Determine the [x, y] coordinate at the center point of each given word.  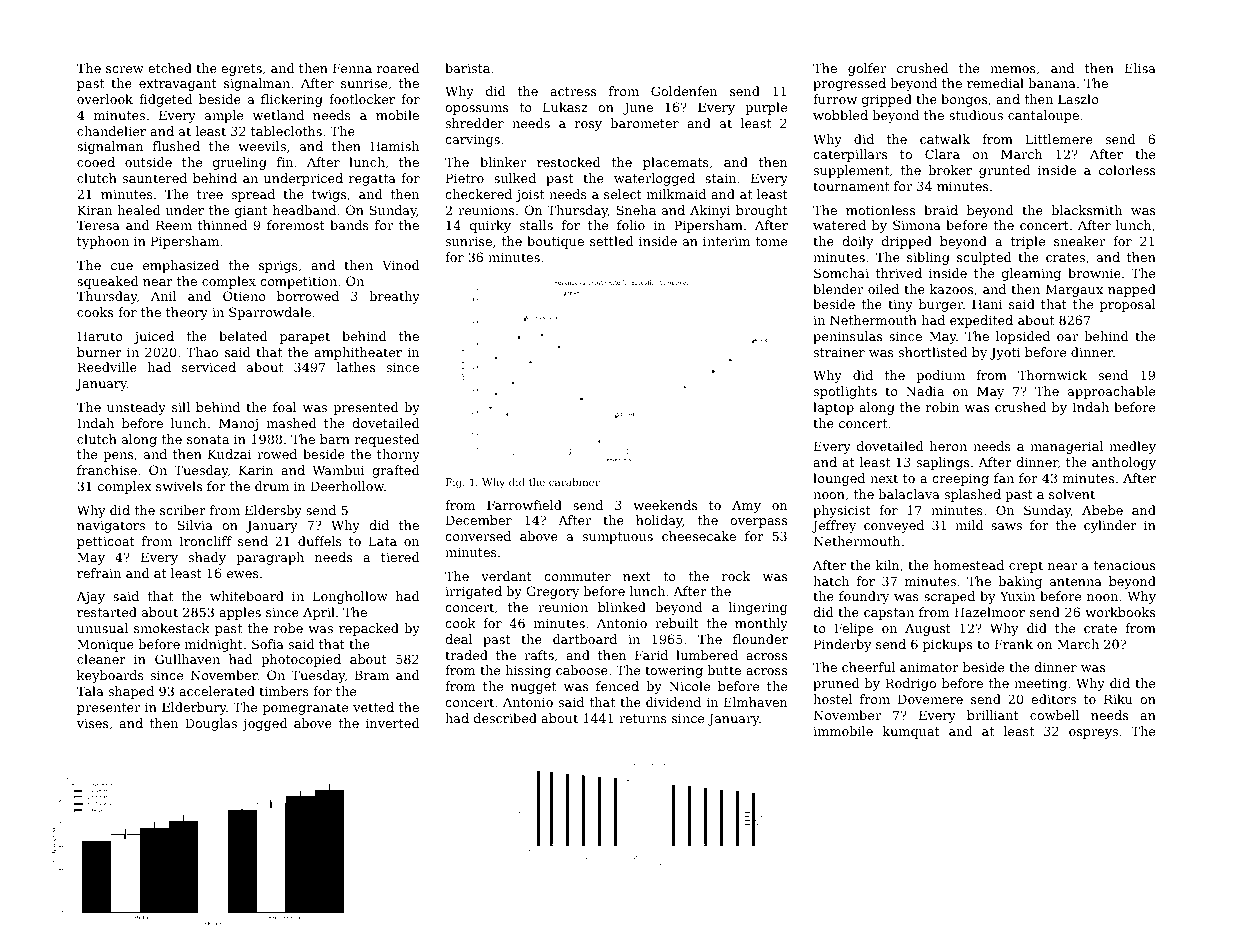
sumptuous [617, 538]
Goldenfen [684, 91]
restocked [568, 162]
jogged [264, 724]
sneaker [1079, 241]
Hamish [394, 146]
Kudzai [229, 454]
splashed [972, 495]
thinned [222, 225]
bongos [964, 100]
